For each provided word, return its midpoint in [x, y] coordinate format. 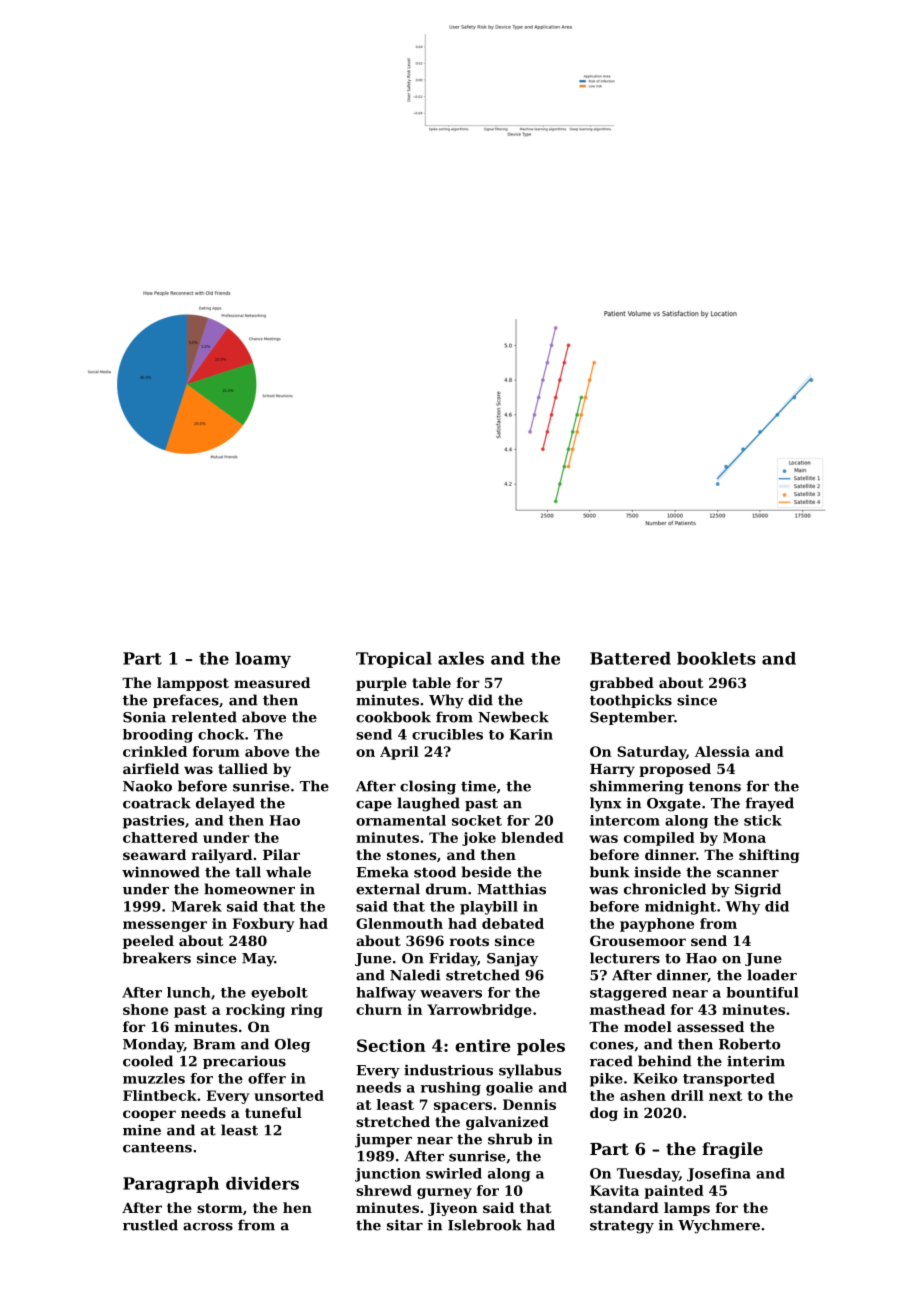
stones [411, 855]
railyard [222, 856]
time [478, 786]
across [208, 1227]
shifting [769, 856]
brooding [158, 736]
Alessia [722, 751]
